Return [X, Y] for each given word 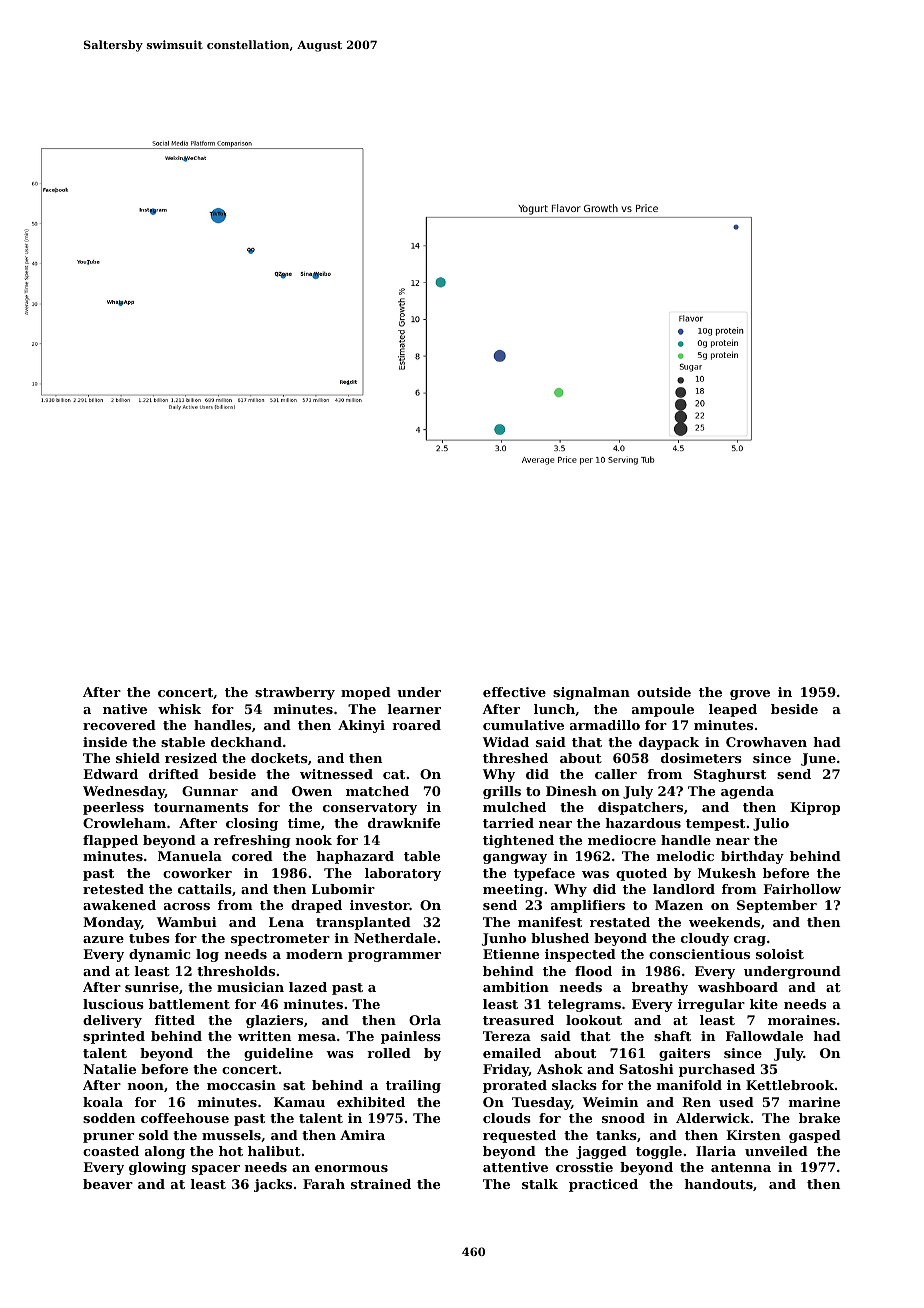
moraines [802, 1020]
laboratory [403, 874]
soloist [780, 954]
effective [514, 692]
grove [750, 695]
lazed [308, 987]
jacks [273, 1185]
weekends [724, 922]
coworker [197, 873]
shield [138, 758]
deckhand [246, 742]
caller [616, 774]
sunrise [152, 987]
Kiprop [815, 808]
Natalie [109, 1069]
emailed [512, 1053]
